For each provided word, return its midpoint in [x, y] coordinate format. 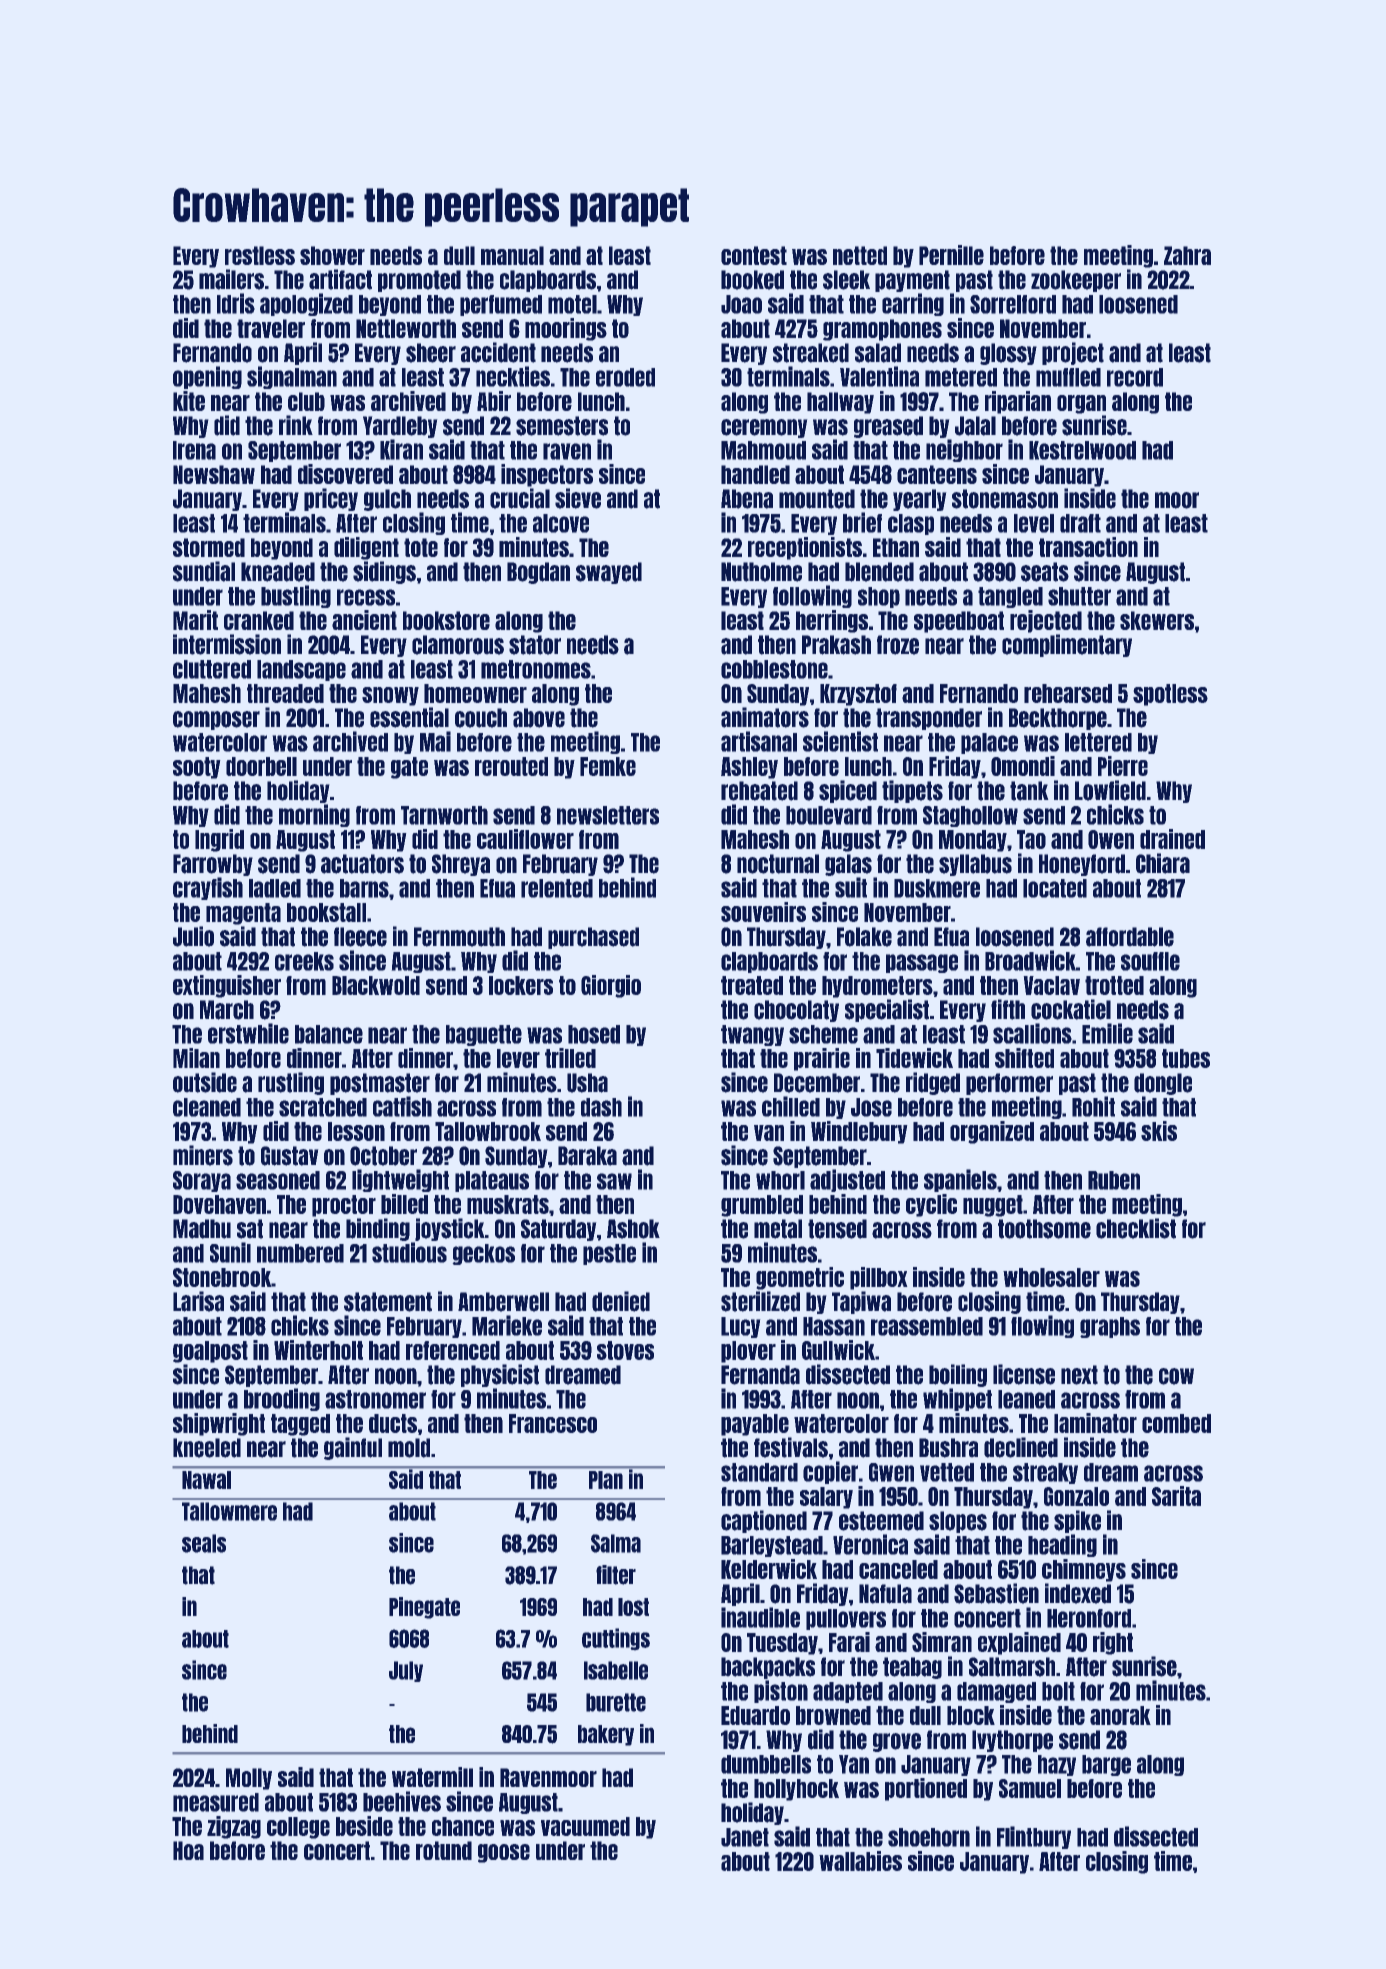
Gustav [290, 1156]
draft [1080, 523]
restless [260, 255]
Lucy [741, 1327]
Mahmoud [763, 450]
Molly [249, 1779]
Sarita [1176, 1496]
